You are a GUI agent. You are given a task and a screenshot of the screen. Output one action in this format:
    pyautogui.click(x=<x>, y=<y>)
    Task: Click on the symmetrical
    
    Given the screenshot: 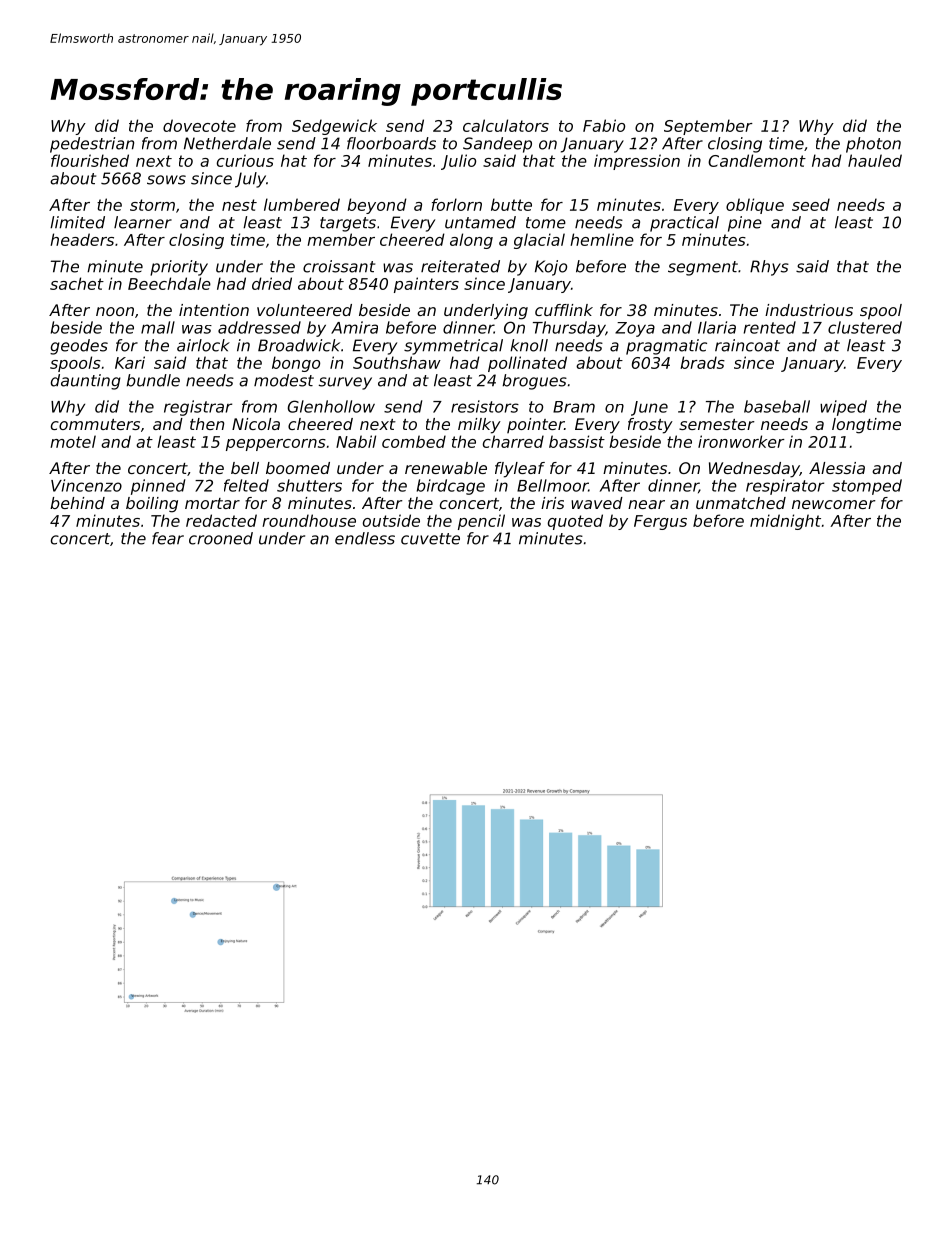 What is the action you would take?
    pyautogui.click(x=453, y=347)
